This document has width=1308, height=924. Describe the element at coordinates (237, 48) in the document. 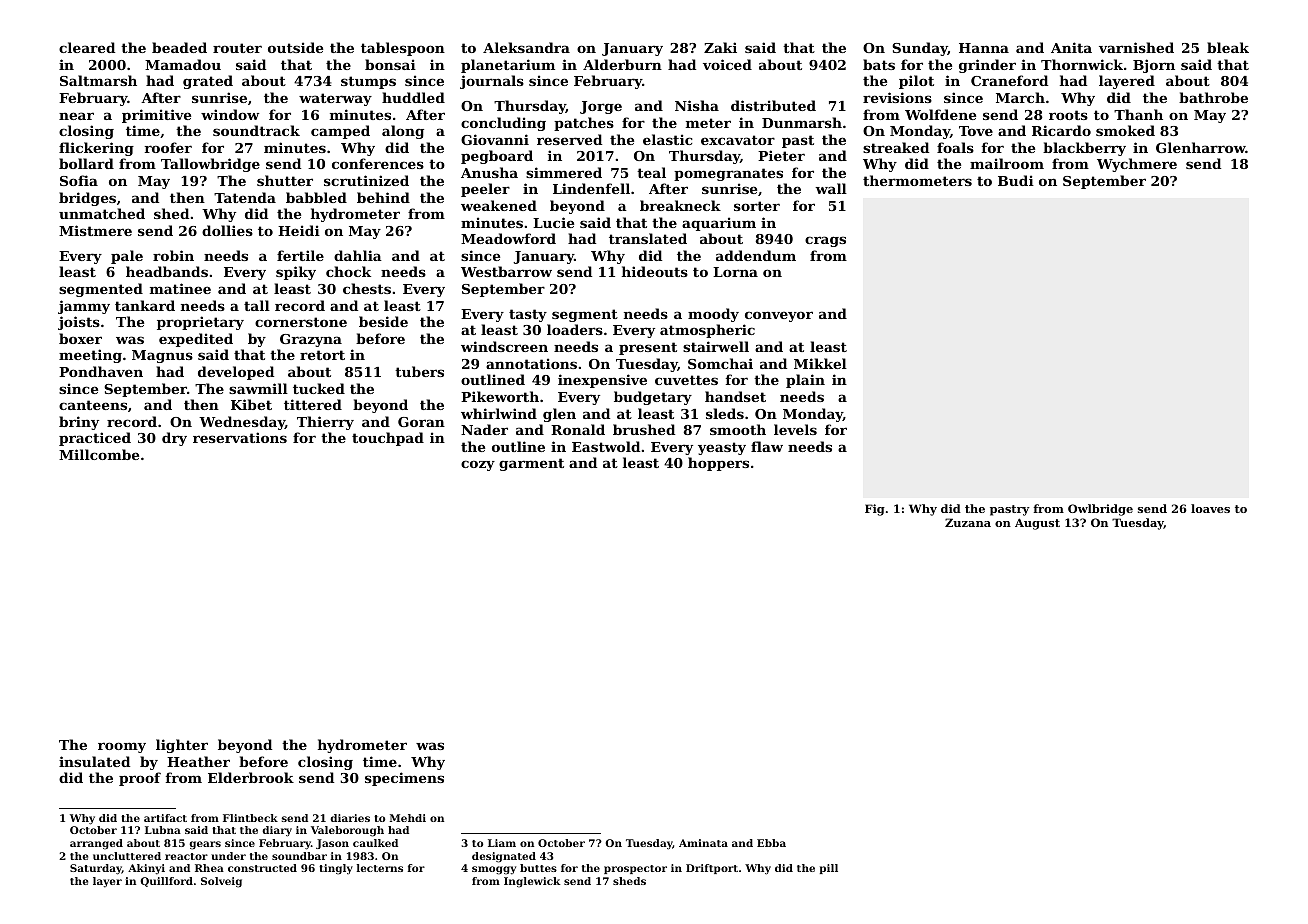

I see `router` at that location.
